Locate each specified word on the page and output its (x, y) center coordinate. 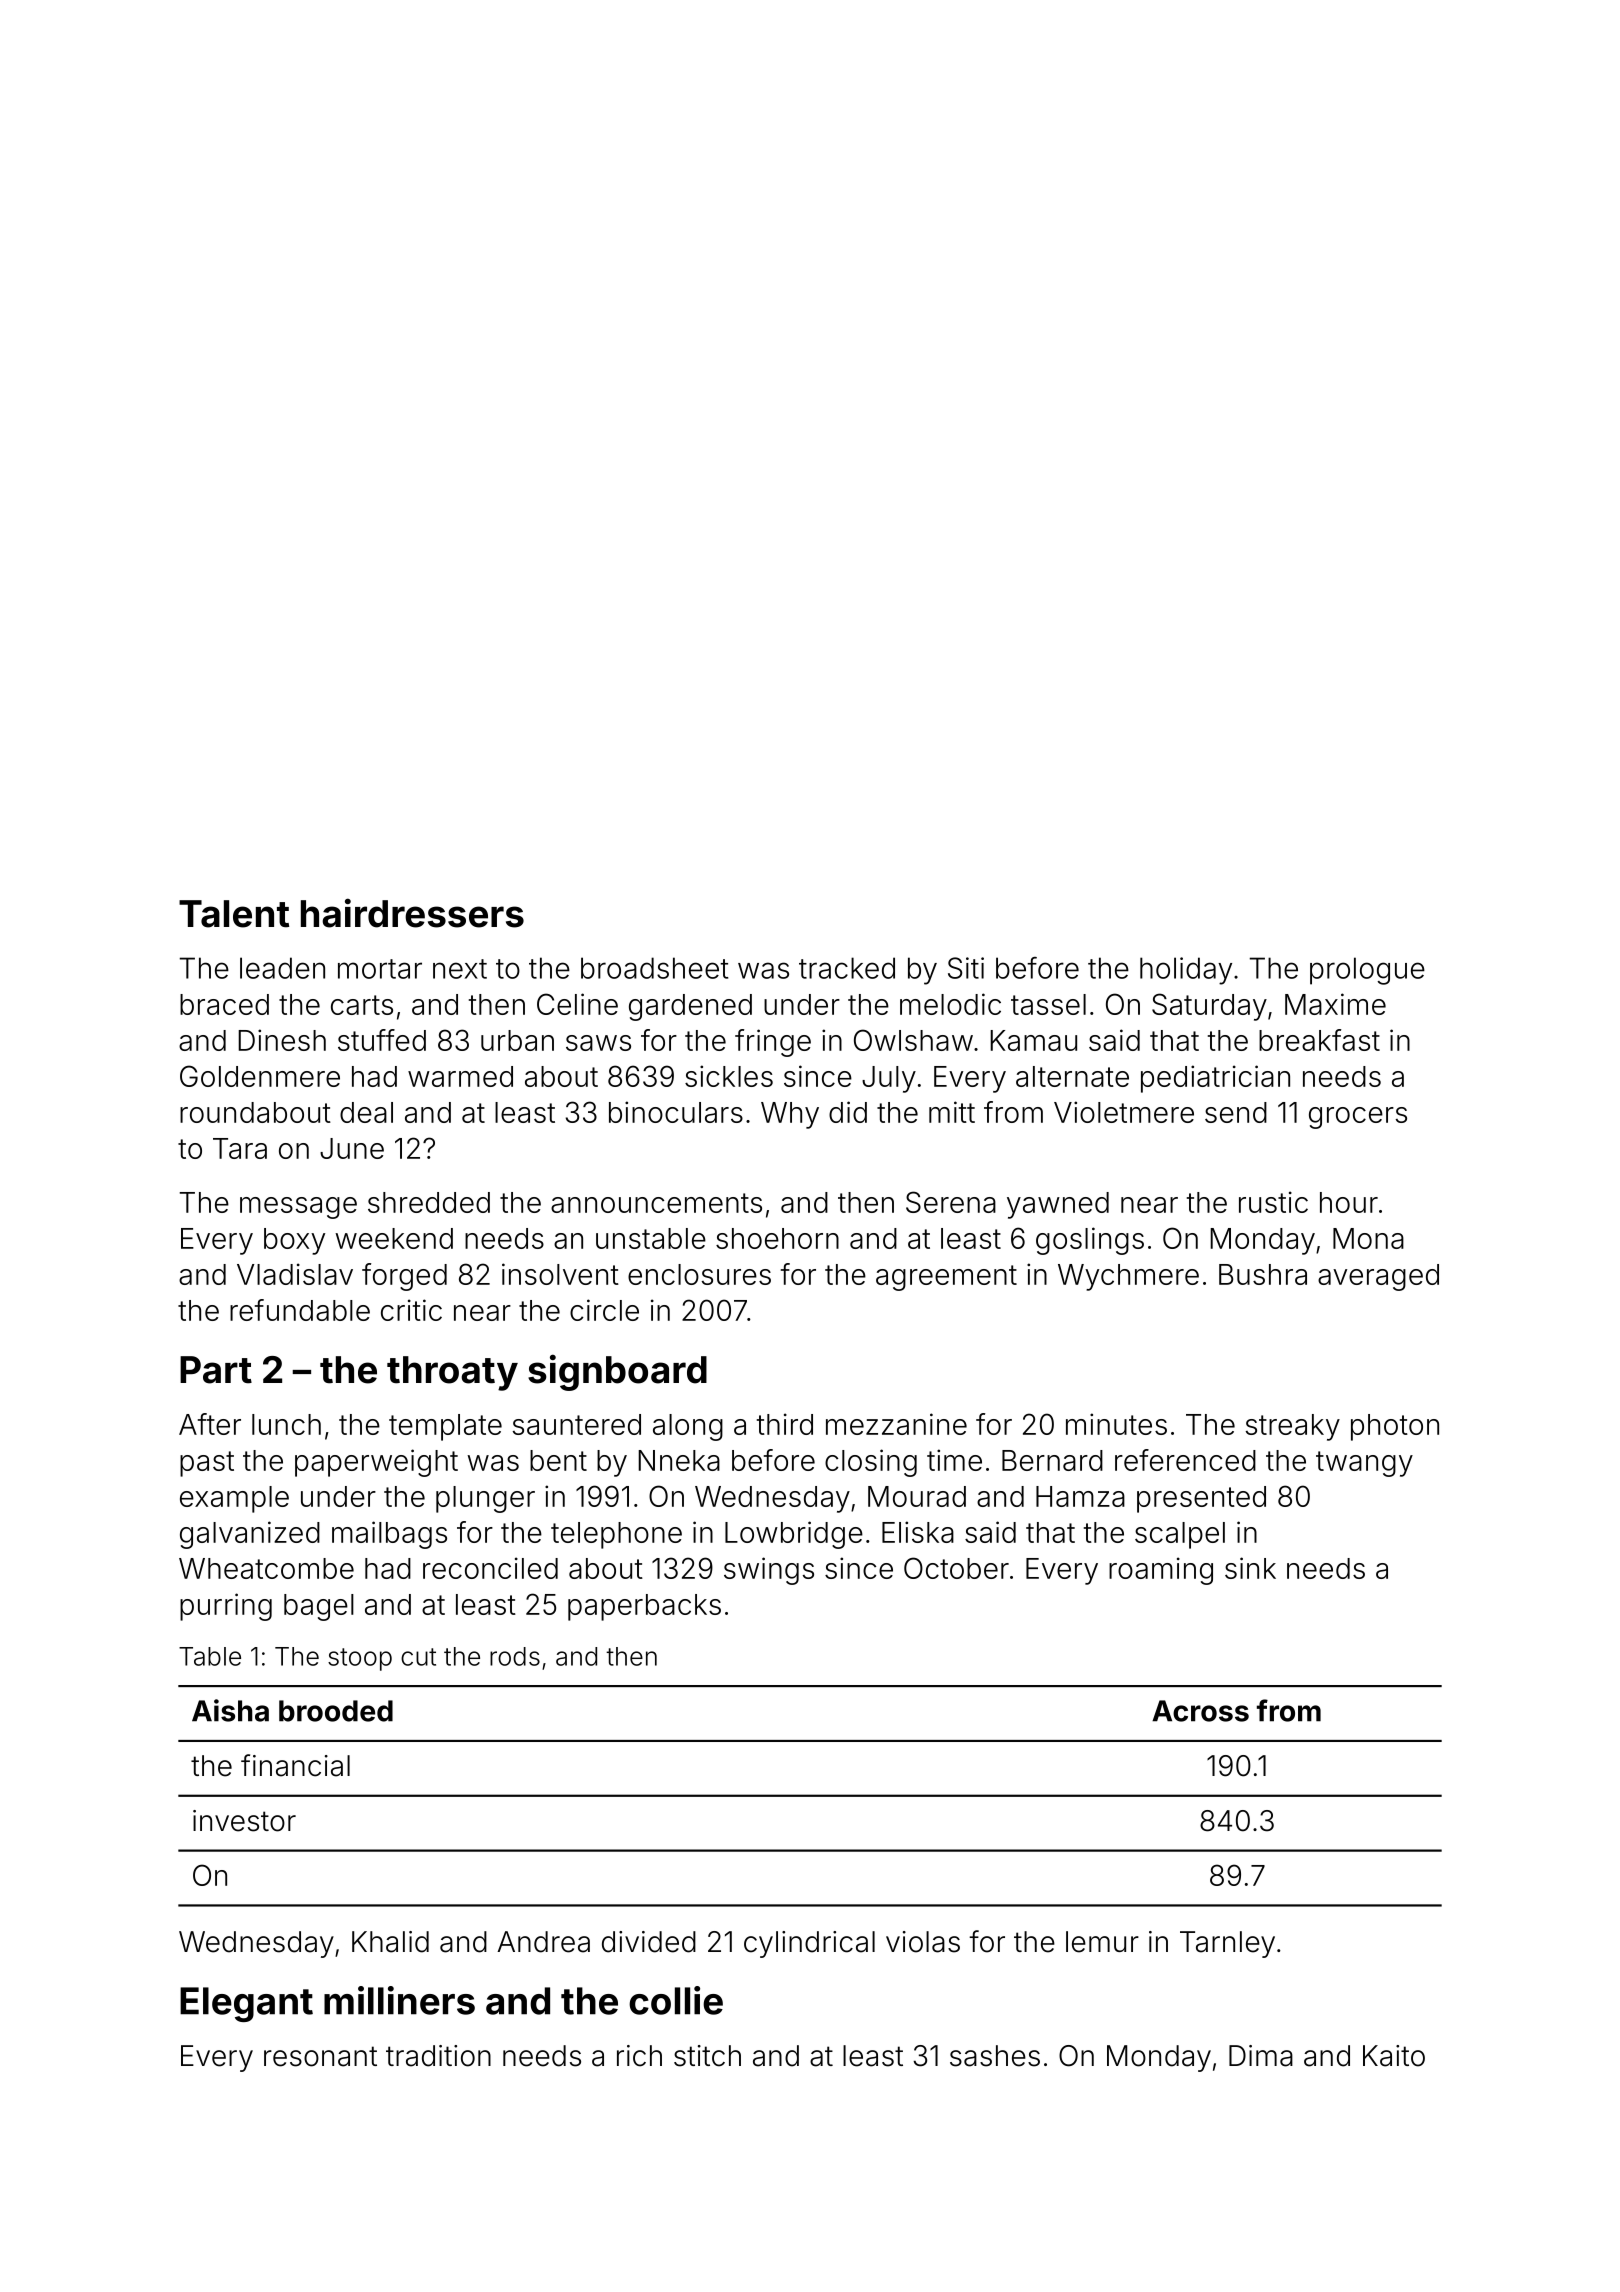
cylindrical (809, 1944)
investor (244, 1821)
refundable (300, 1310)
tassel (1048, 1004)
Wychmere (1128, 1277)
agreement (946, 1278)
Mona (1368, 1238)
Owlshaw (913, 1040)
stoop (360, 1659)
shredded (429, 1202)
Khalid (390, 1942)
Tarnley (1227, 1944)
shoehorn (777, 1238)
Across (1200, 1711)
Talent (234, 914)
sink (1250, 1568)
